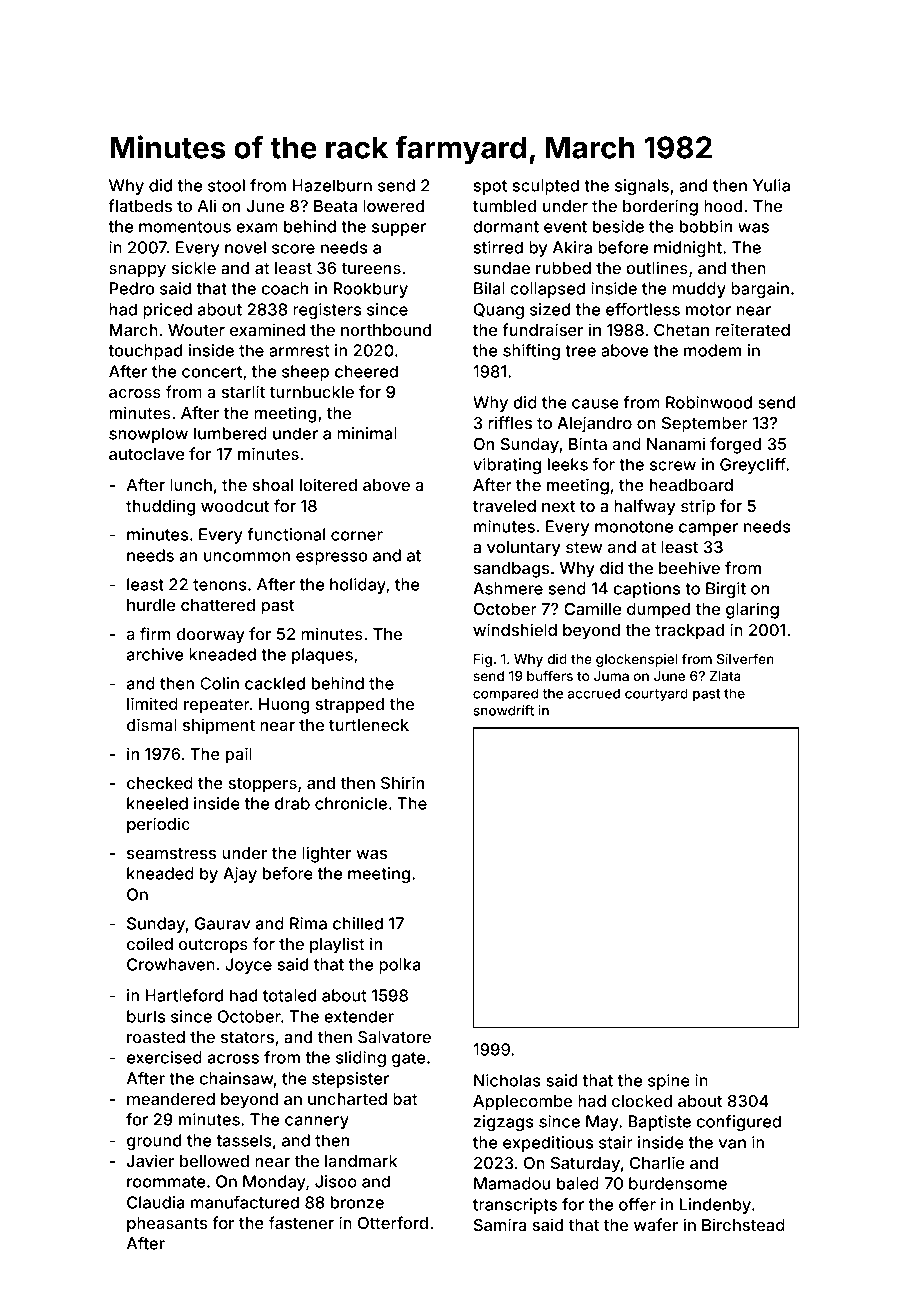 The image size is (908, 1316). I want to click on bat, so click(405, 1099).
